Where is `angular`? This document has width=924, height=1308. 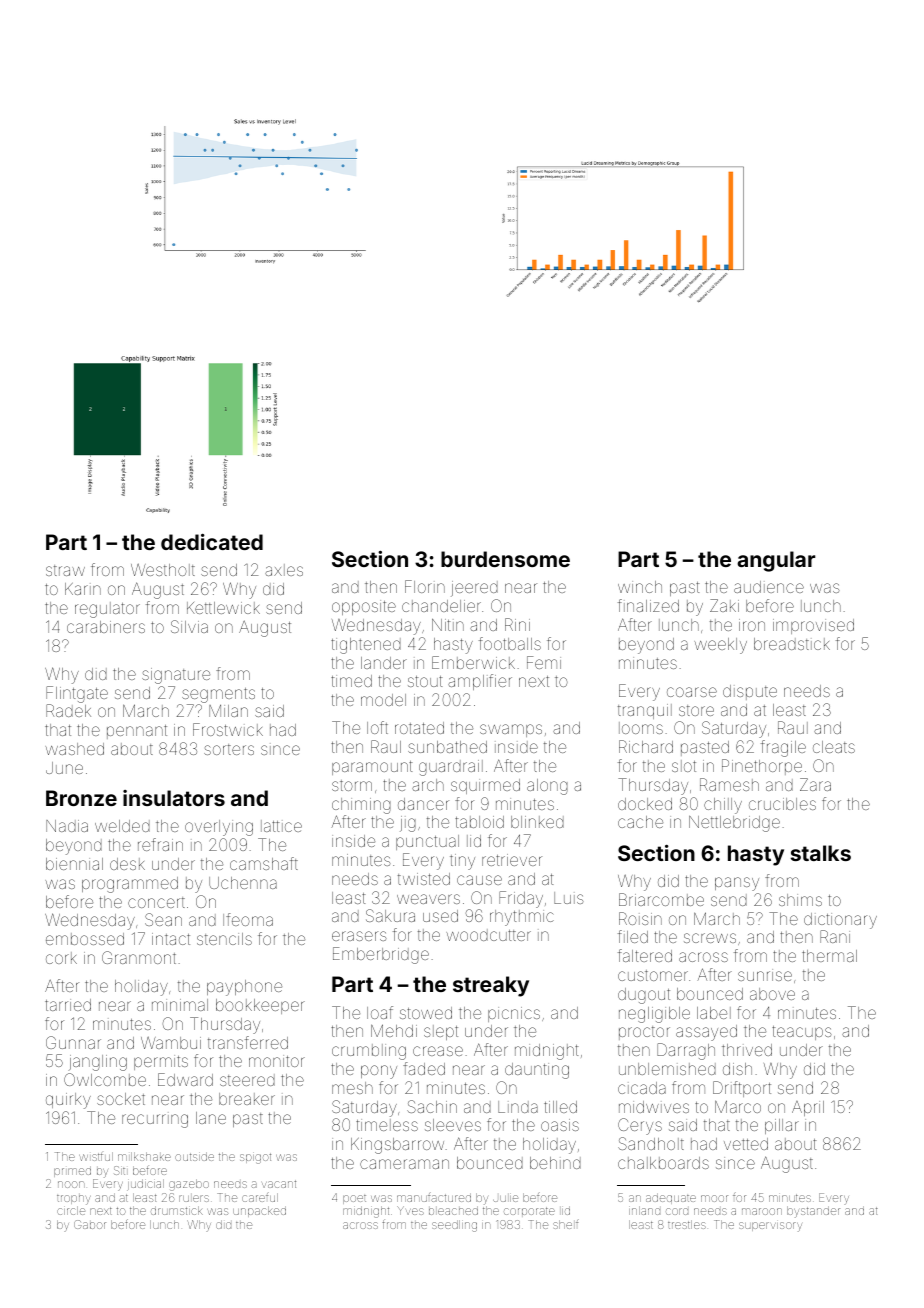 angular is located at coordinates (776, 561).
